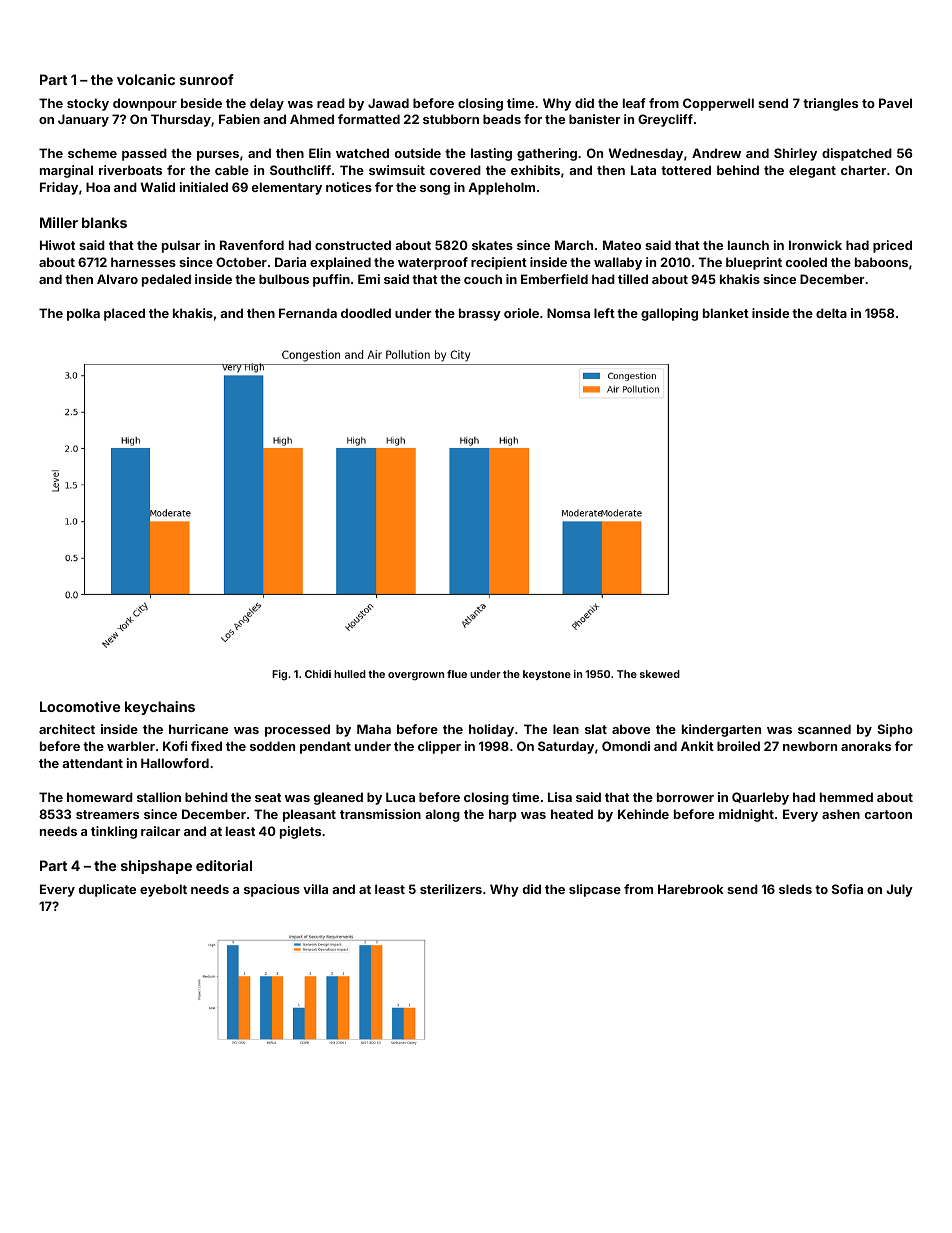  I want to click on watched, so click(362, 153).
